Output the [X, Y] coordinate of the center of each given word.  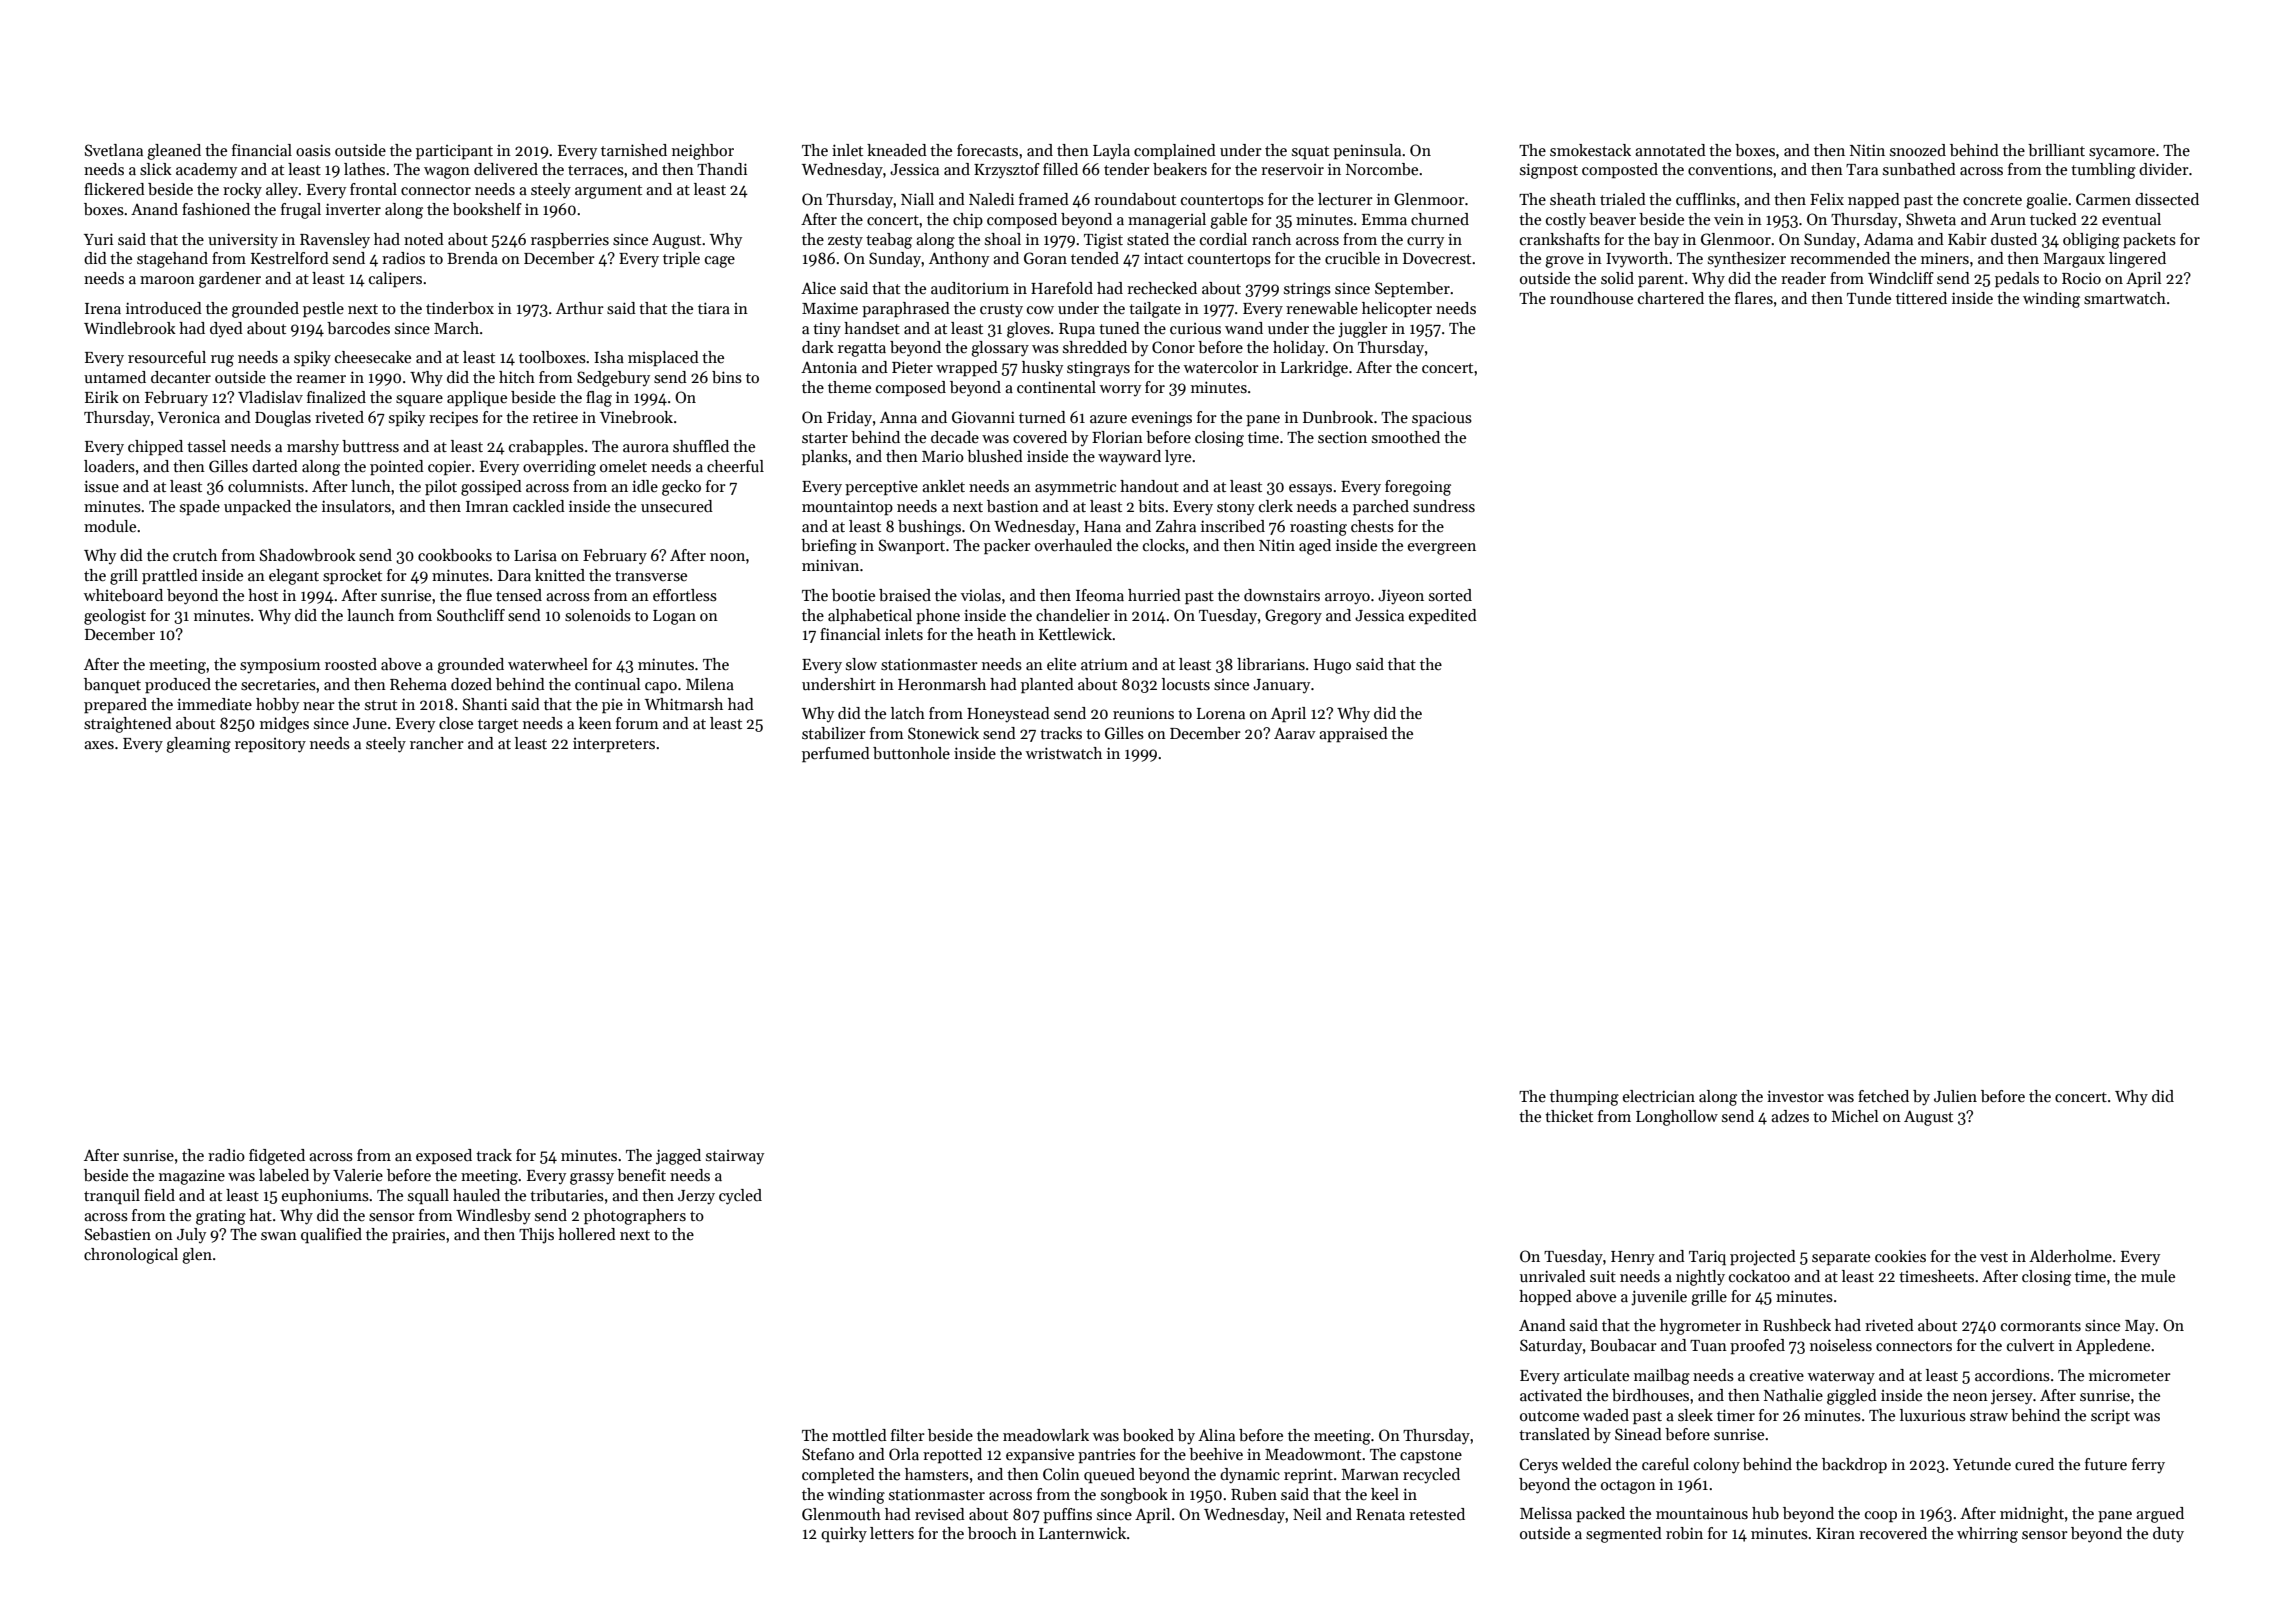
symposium [280, 666]
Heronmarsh [942, 684]
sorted [1450, 595]
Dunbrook [1338, 417]
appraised [1353, 735]
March [456, 328]
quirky [844, 1535]
